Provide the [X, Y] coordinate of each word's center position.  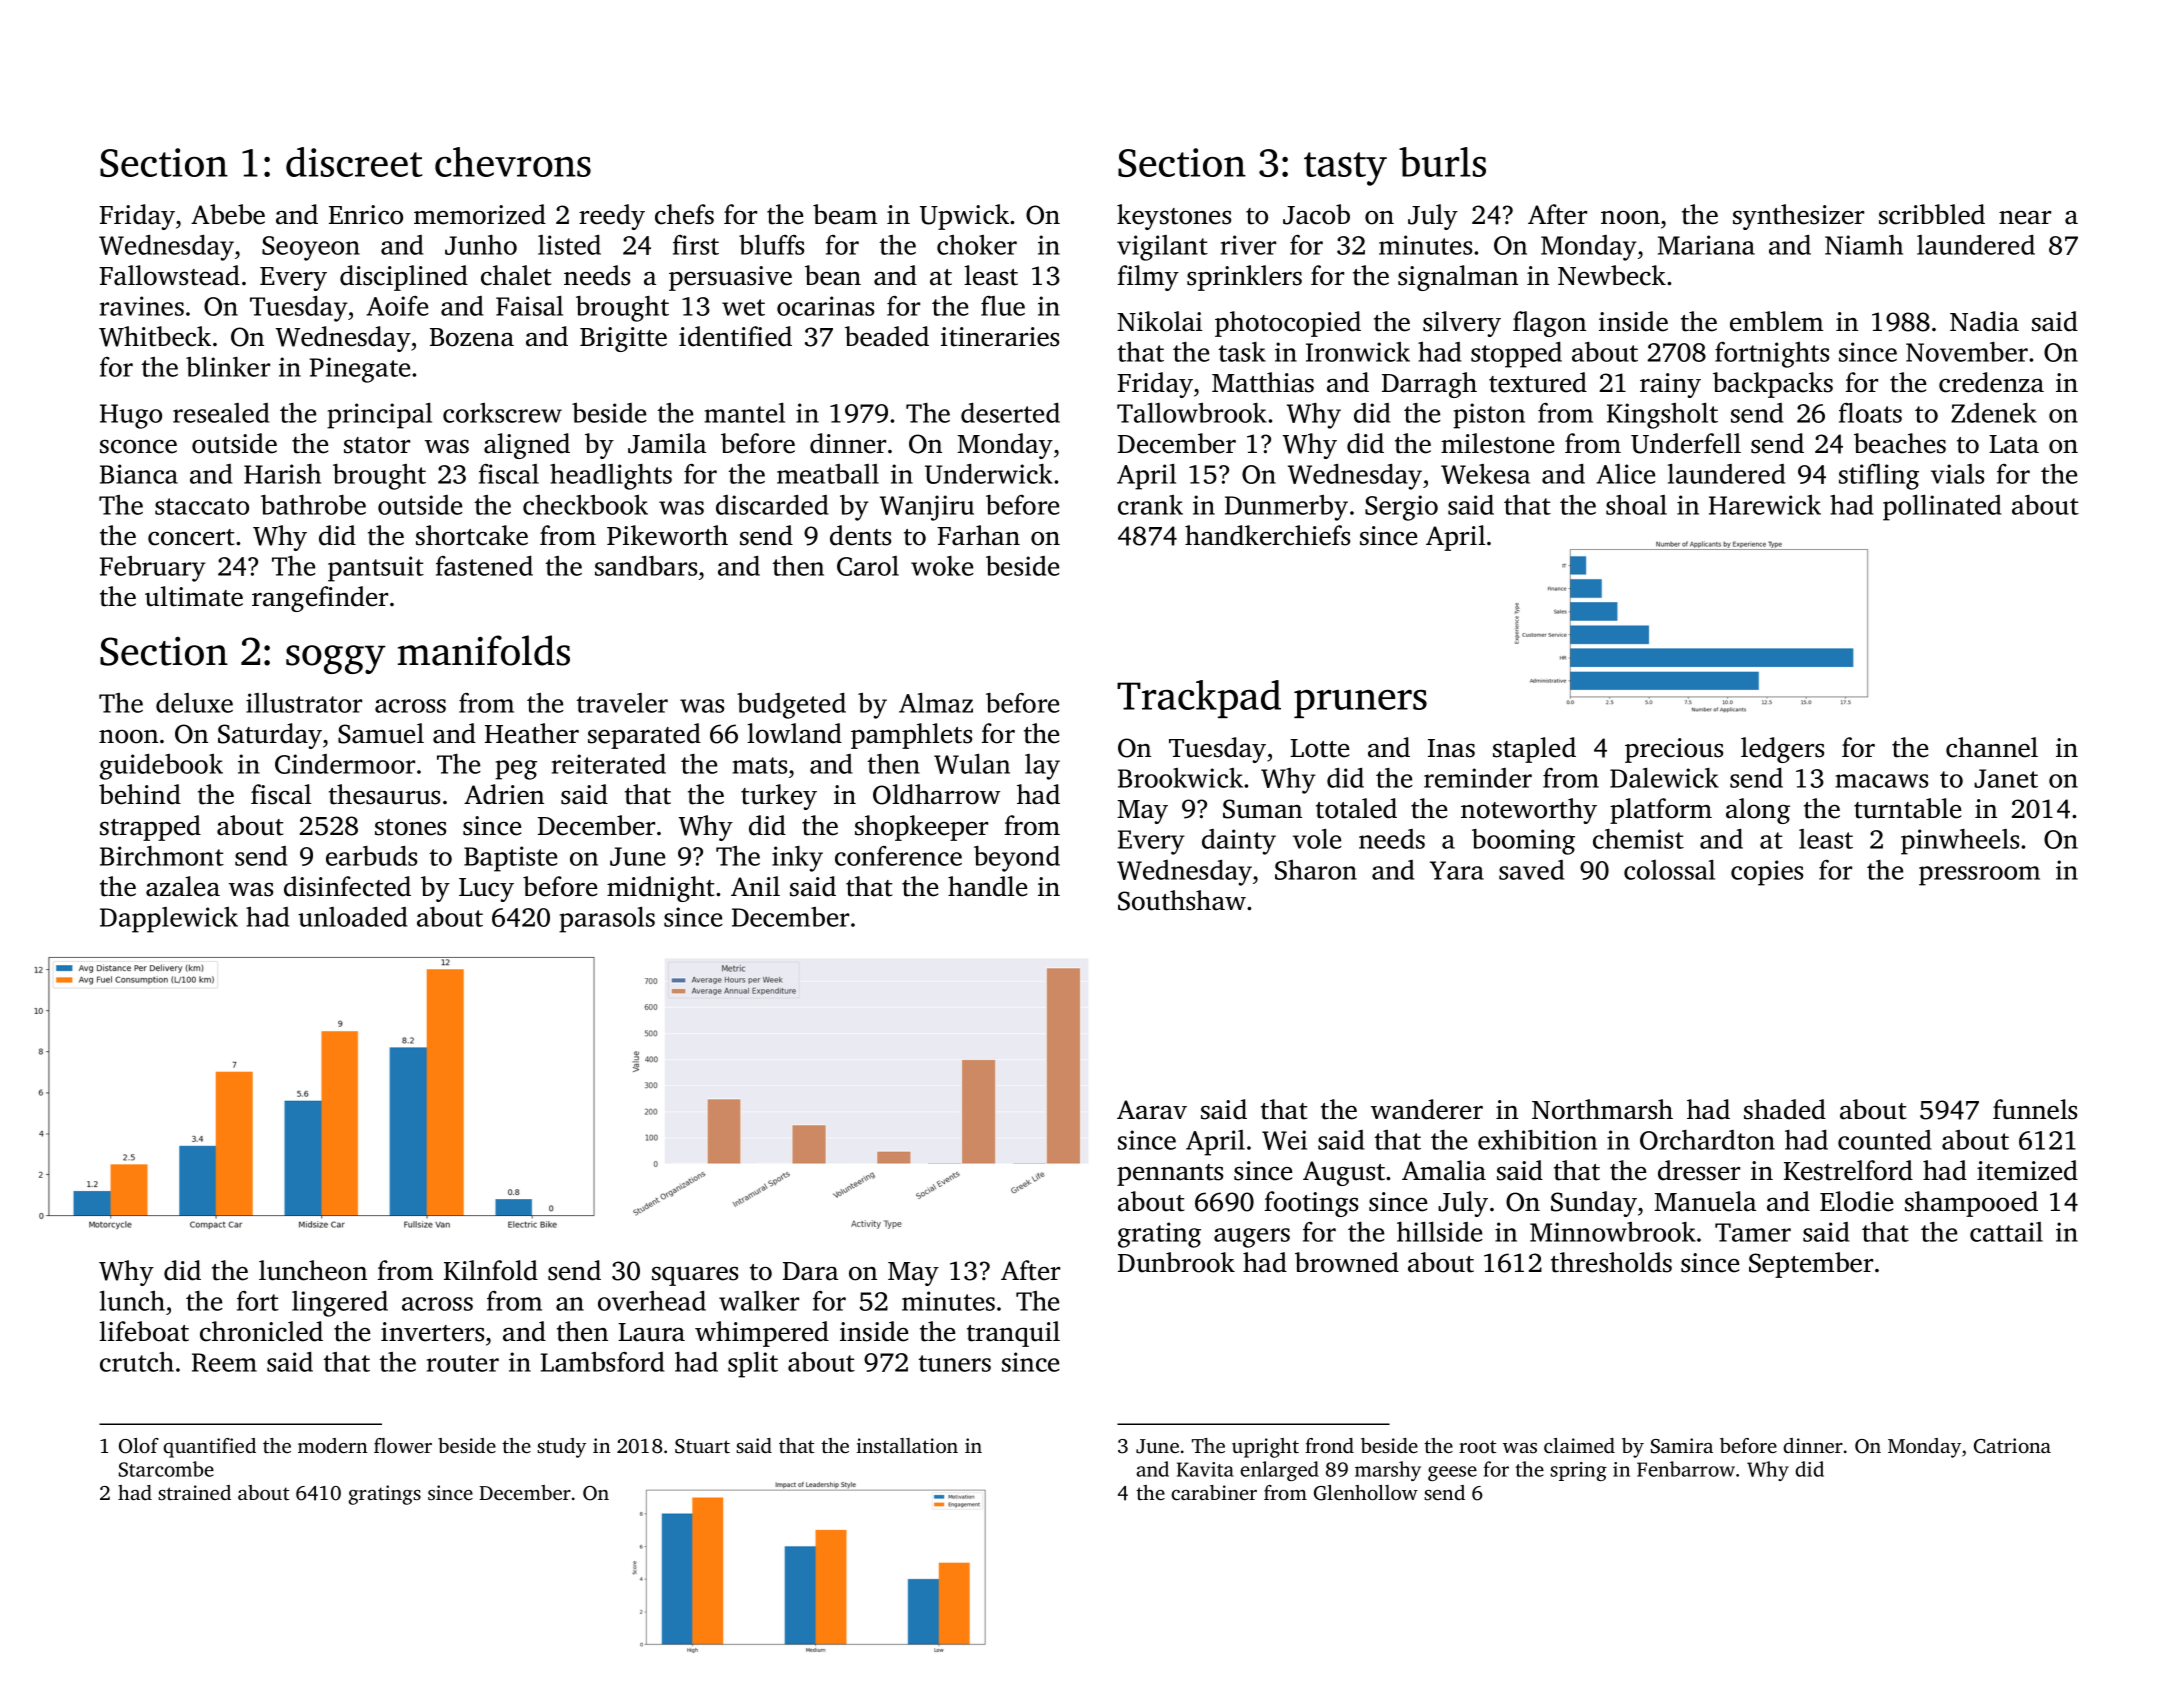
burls [1442, 162]
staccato [202, 506]
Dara [810, 1271]
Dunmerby [1286, 508]
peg [516, 770]
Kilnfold [491, 1270]
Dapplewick [169, 920]
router [463, 1363]
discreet [354, 162]
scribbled [1932, 214]
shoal [1636, 505]
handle [987, 886]
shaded [1785, 1109]
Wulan [972, 764]
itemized [2027, 1170]
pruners [1360, 704]
